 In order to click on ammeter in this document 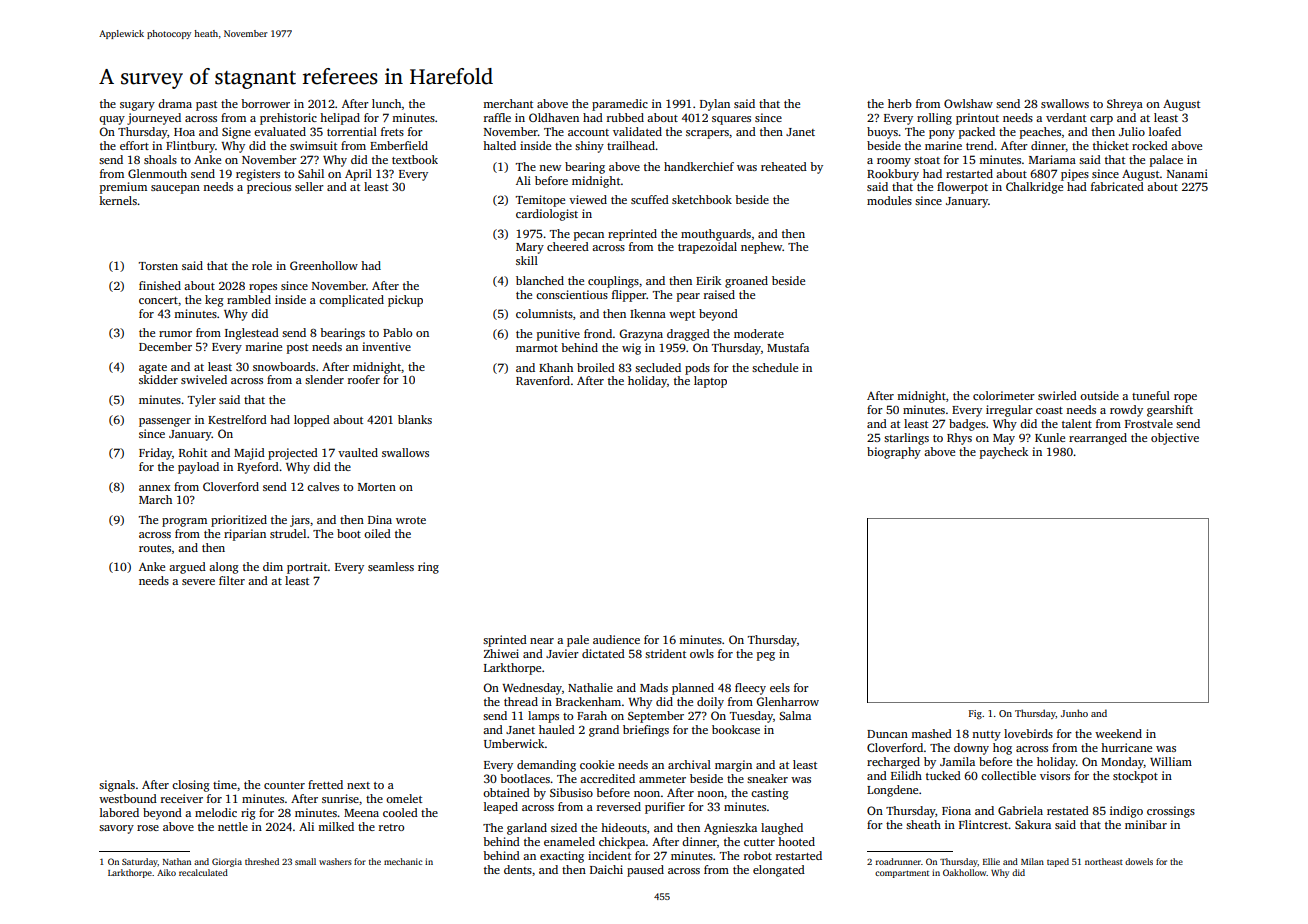, I will do `click(662, 779)`.
